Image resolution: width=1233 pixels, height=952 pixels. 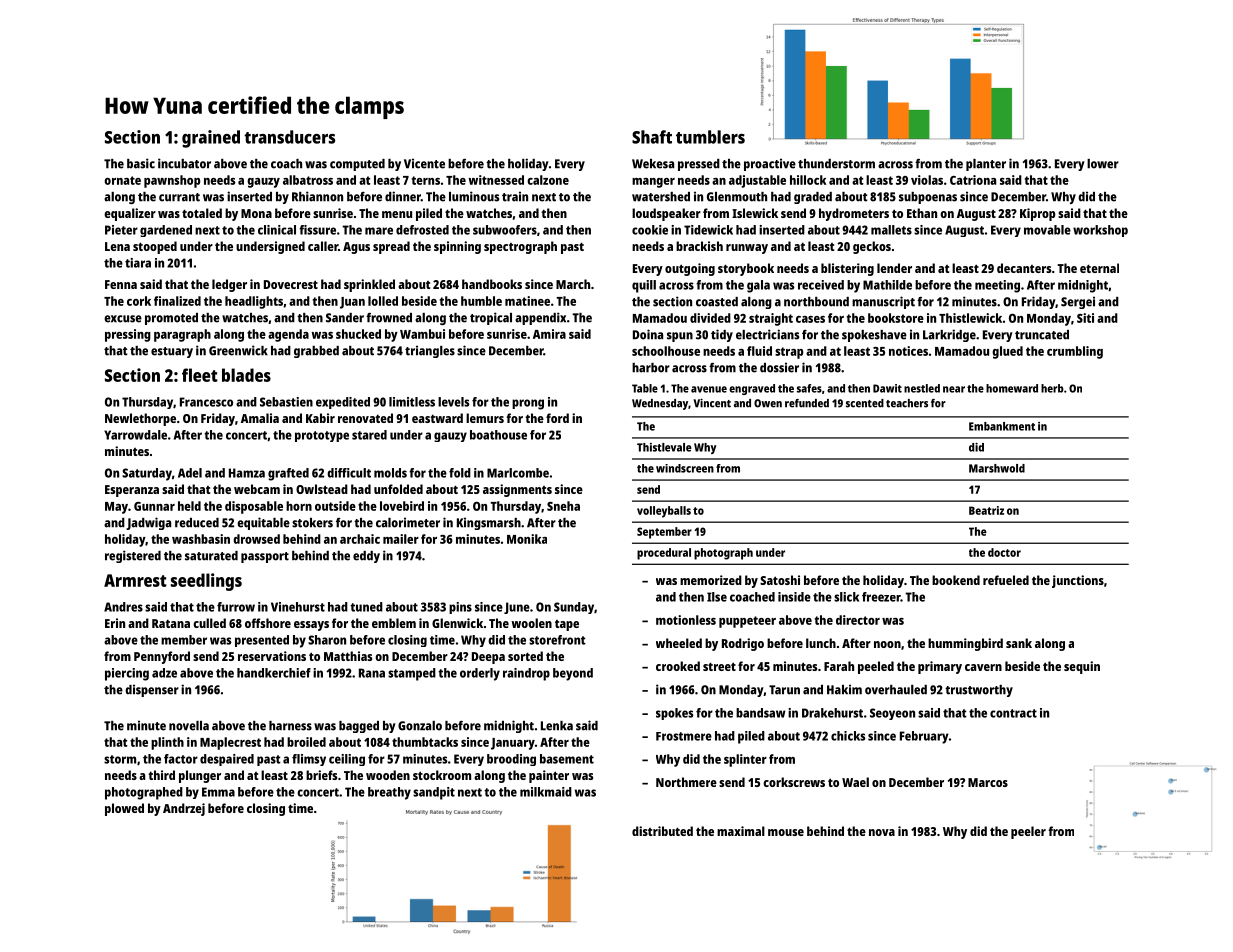 What do you see at coordinates (488, 658) in the image?
I see `Deepa` at bounding box center [488, 658].
